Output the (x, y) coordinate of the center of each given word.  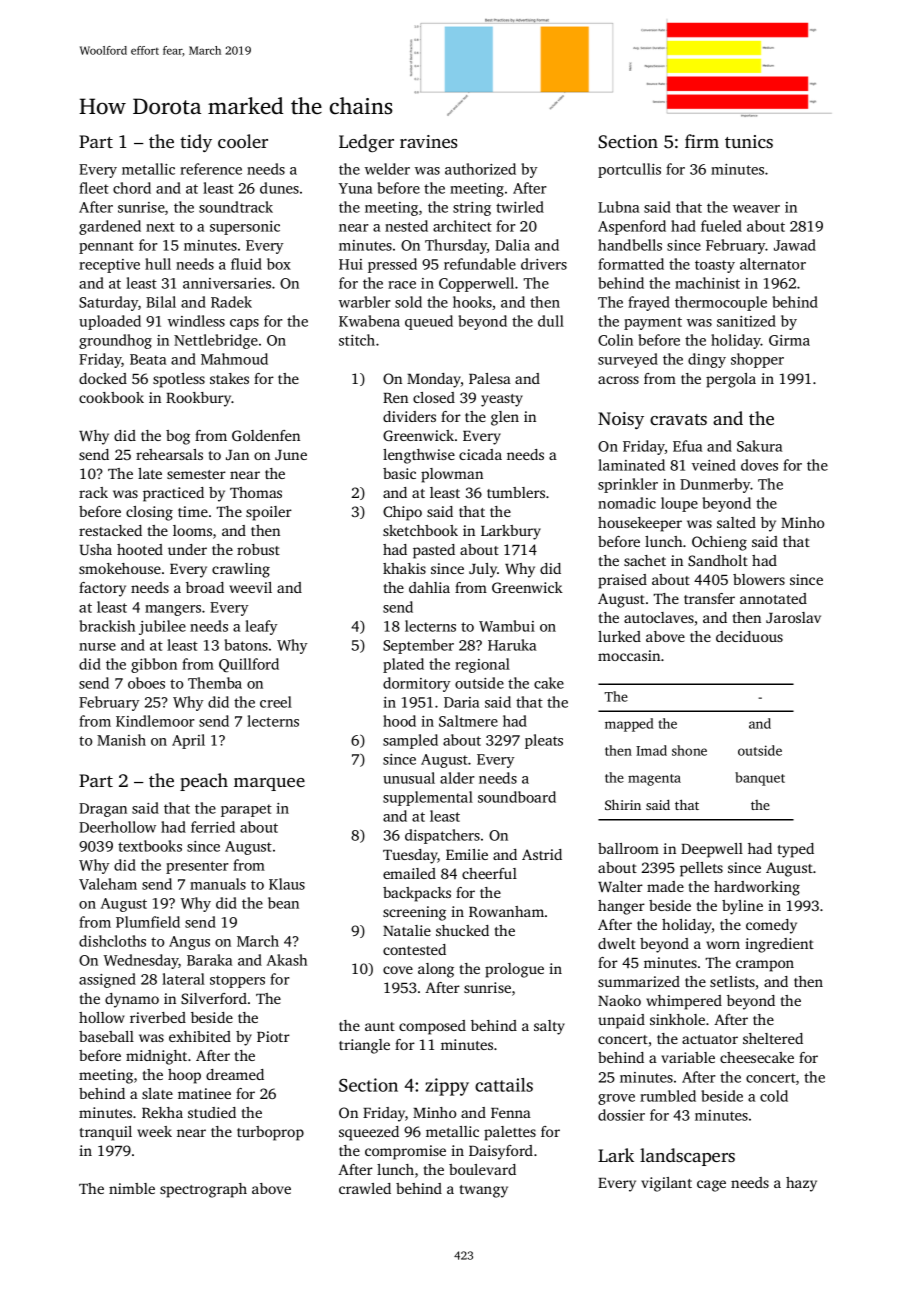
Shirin (623, 804)
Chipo (402, 513)
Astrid (542, 854)
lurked (619, 636)
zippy (447, 1087)
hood (399, 721)
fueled (721, 226)
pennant (106, 247)
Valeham (108, 884)
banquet (760, 779)
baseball (106, 1036)
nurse (97, 647)
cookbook (111, 397)
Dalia (512, 245)
